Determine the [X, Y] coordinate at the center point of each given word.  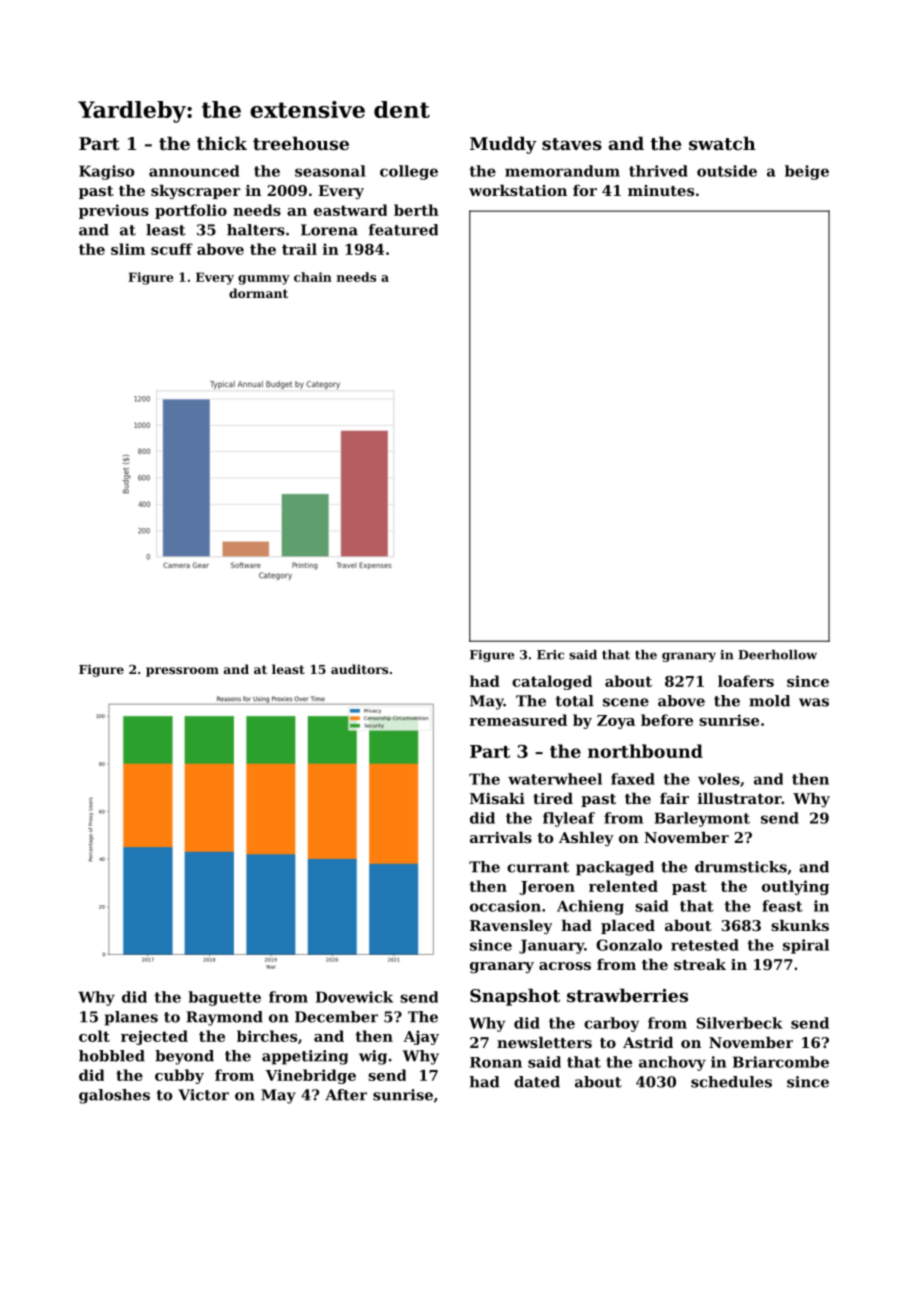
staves [572, 144]
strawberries [627, 995]
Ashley [586, 839]
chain [313, 277]
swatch [722, 143]
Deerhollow [777, 655]
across [565, 966]
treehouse [301, 143]
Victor [203, 1095]
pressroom [182, 672]
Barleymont [702, 819]
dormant [258, 293]
